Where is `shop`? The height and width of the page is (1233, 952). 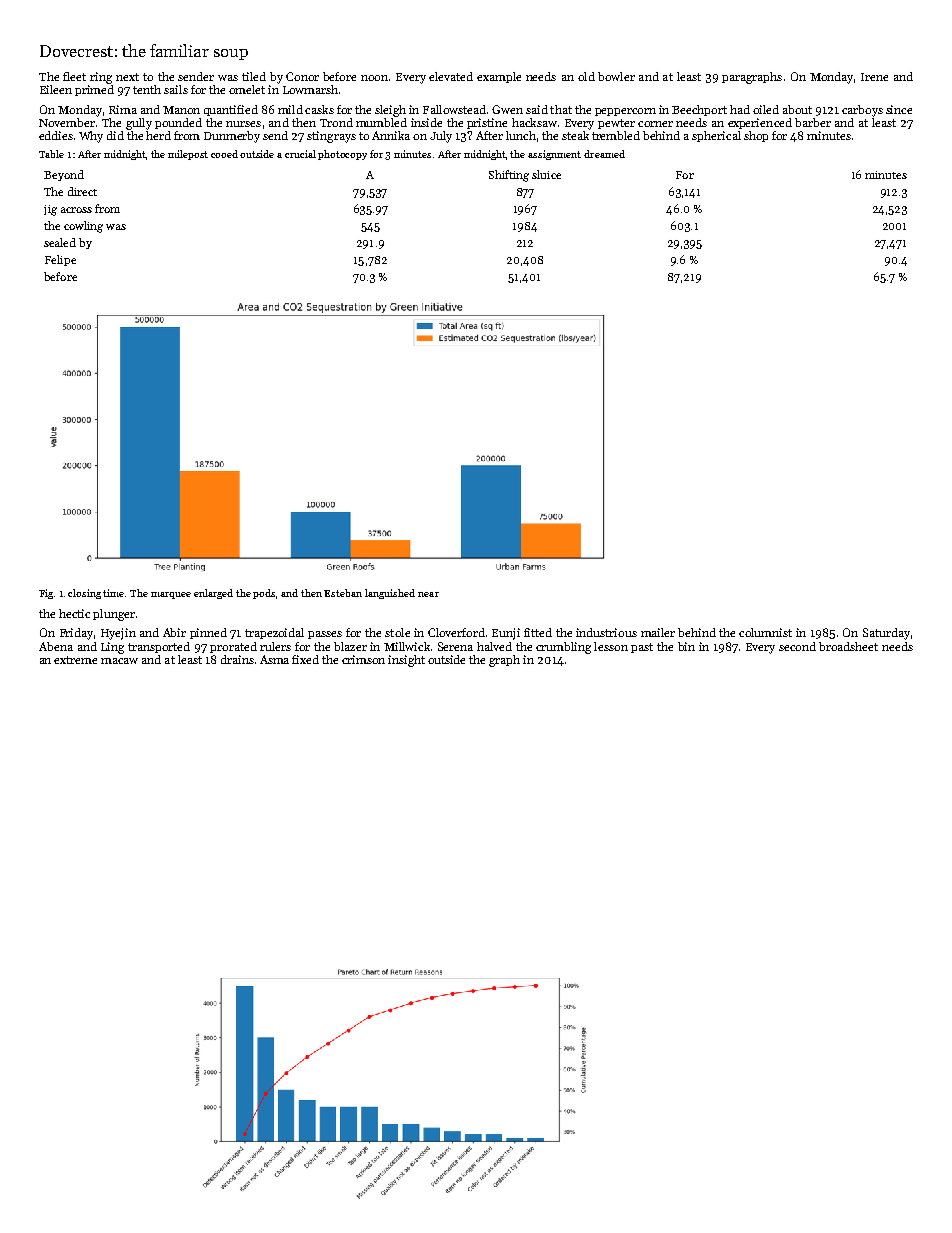 shop is located at coordinates (756, 136).
